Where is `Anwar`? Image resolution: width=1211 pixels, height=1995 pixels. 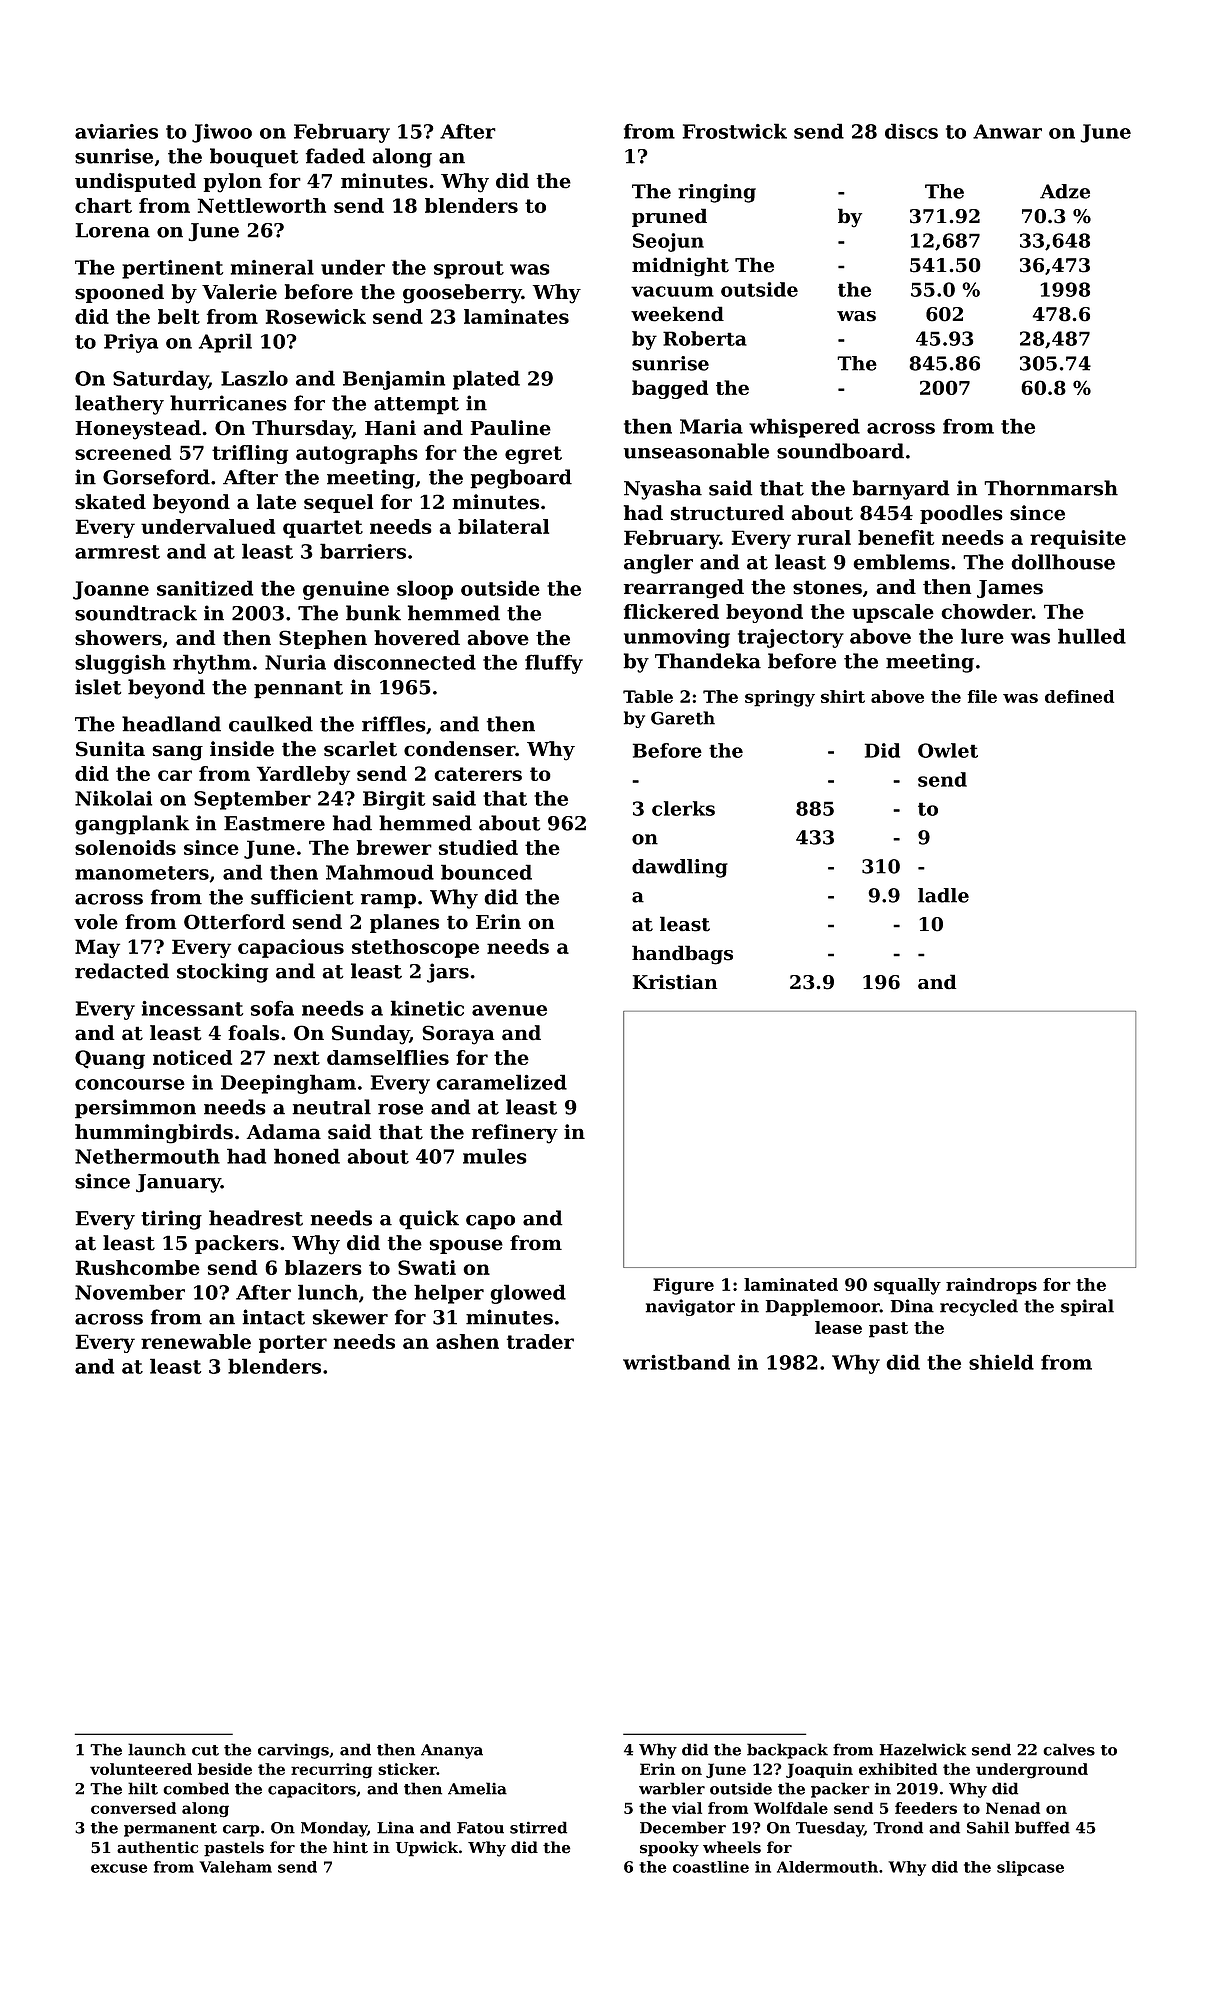
Anwar is located at coordinates (1007, 131).
